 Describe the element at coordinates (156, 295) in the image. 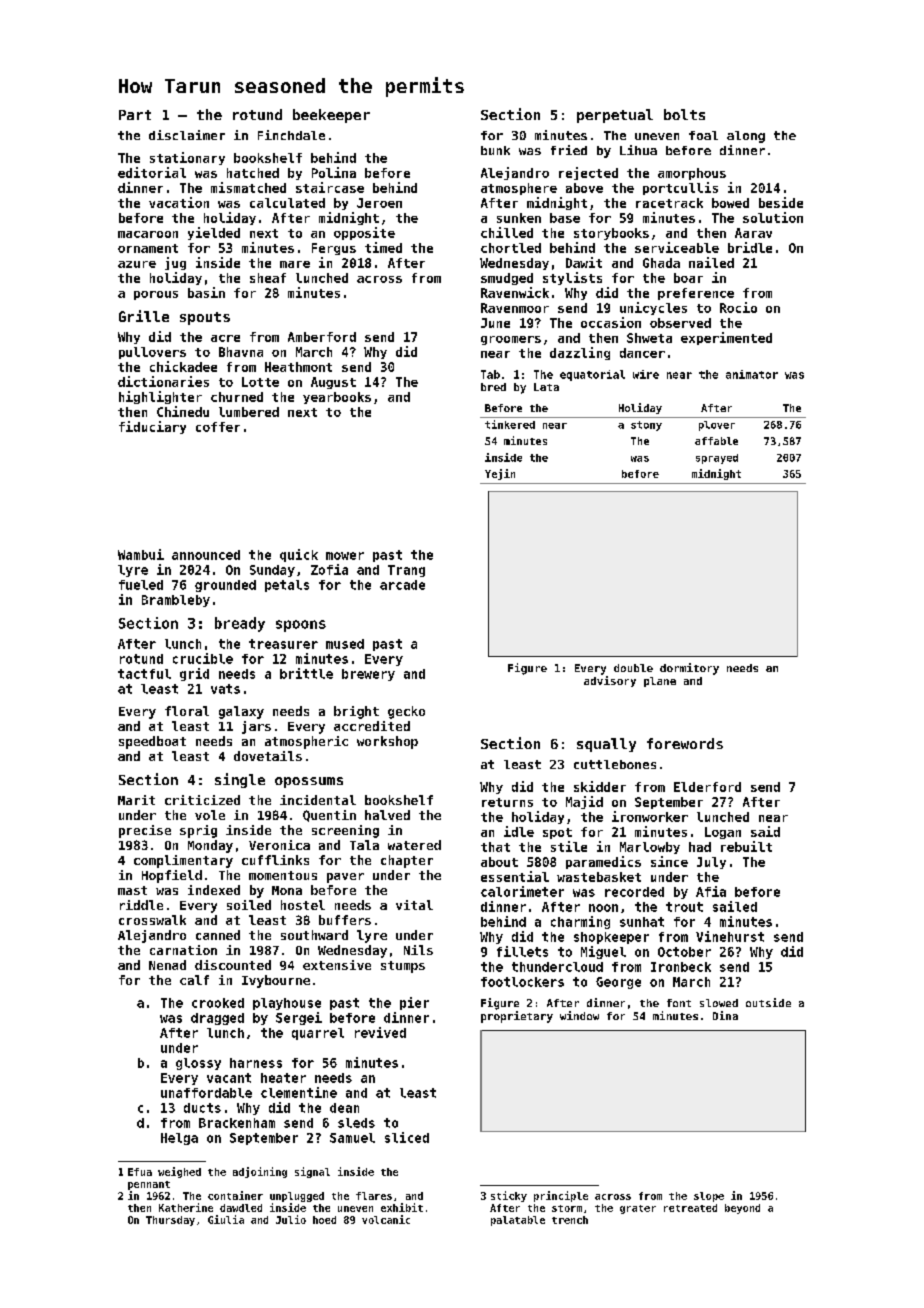

I see `porous` at that location.
